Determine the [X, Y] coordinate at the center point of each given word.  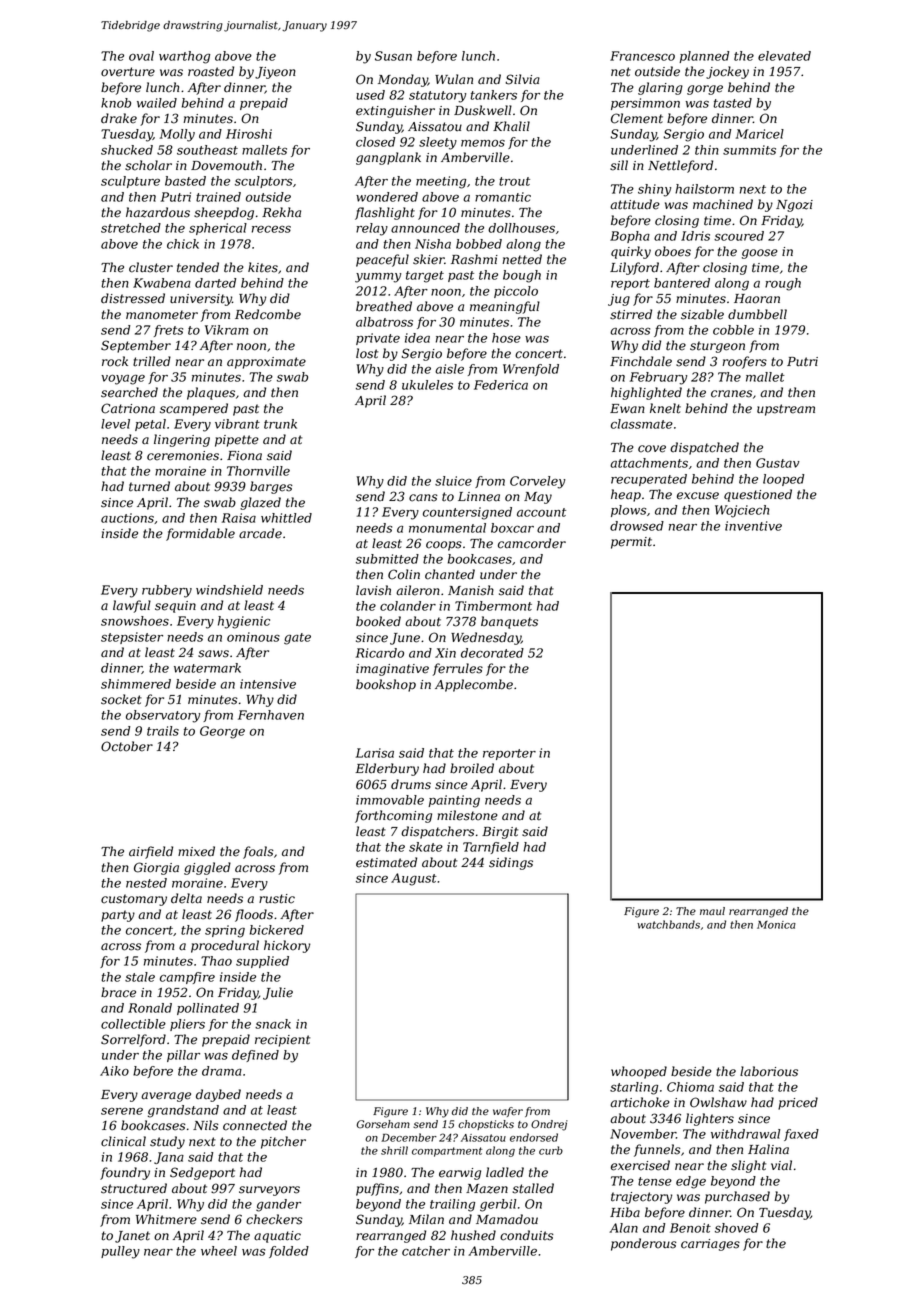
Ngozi [794, 206]
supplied [262, 962]
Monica [776, 925]
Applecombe [474, 685]
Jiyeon [275, 73]
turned [149, 486]
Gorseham [383, 1124]
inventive [753, 526]
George [222, 732]
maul [712, 911]
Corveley [537, 482]
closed [375, 142]
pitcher [283, 1142]
